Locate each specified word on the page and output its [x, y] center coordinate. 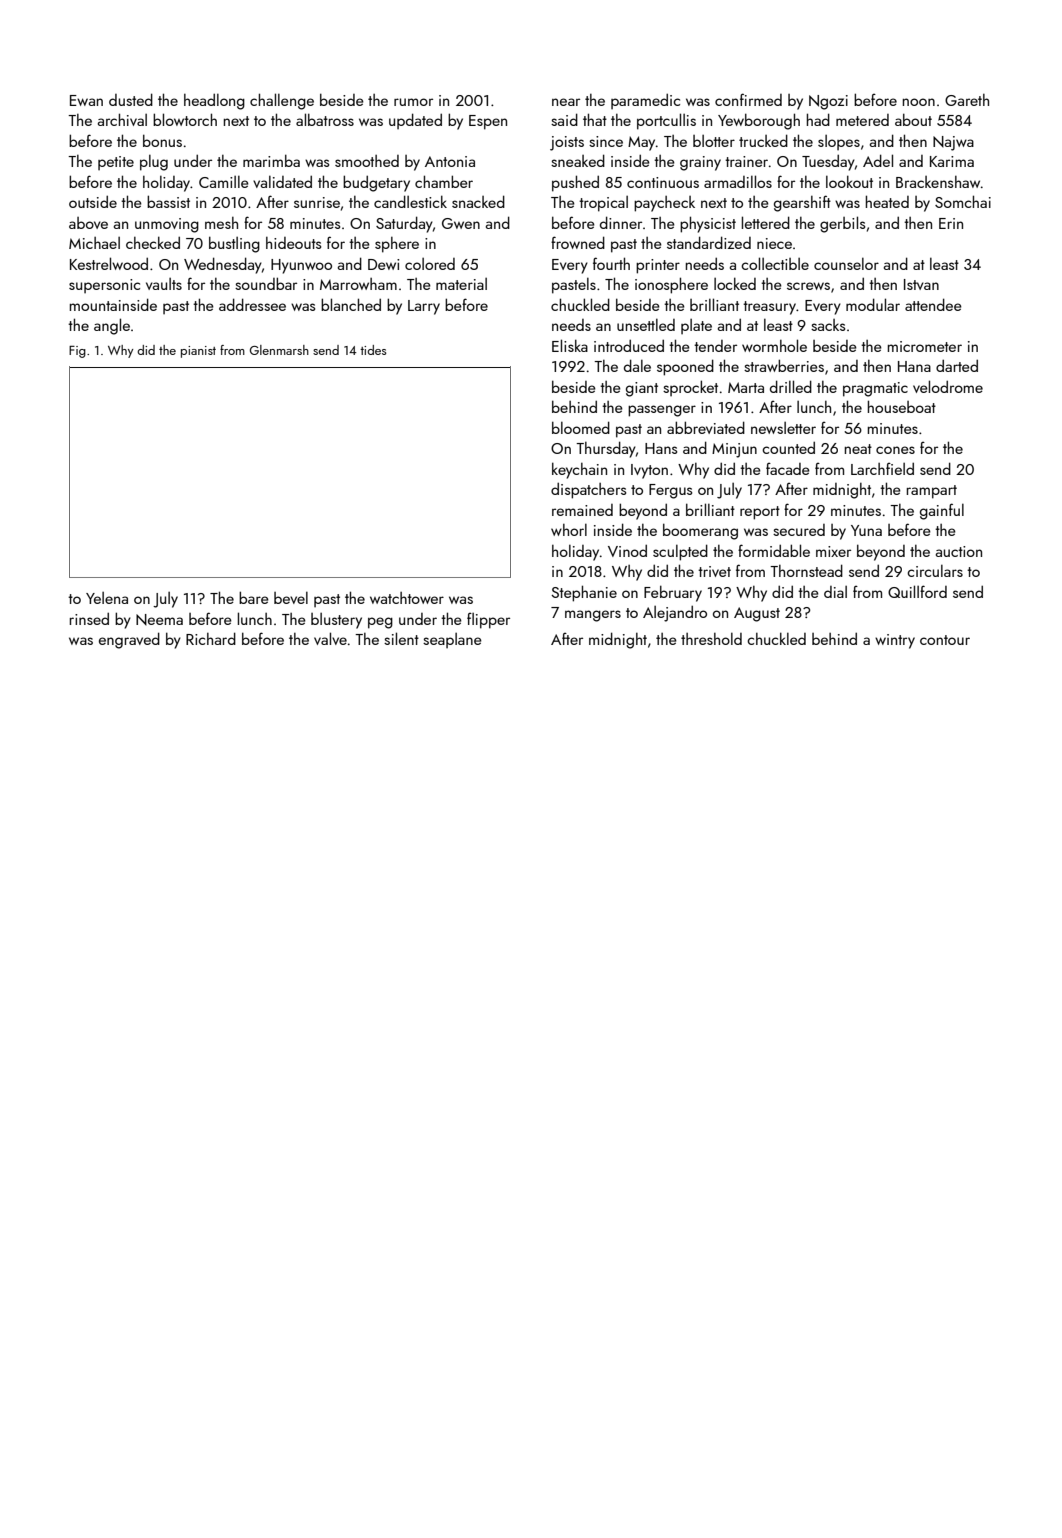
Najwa [953, 143]
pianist [198, 352]
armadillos [738, 181]
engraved [129, 640]
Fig [77, 352]
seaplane [452, 640]
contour [945, 640]
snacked [478, 201]
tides [373, 350]
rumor [413, 102]
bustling [234, 244]
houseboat [902, 406]
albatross [325, 119]
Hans [661, 448]
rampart [932, 492]
